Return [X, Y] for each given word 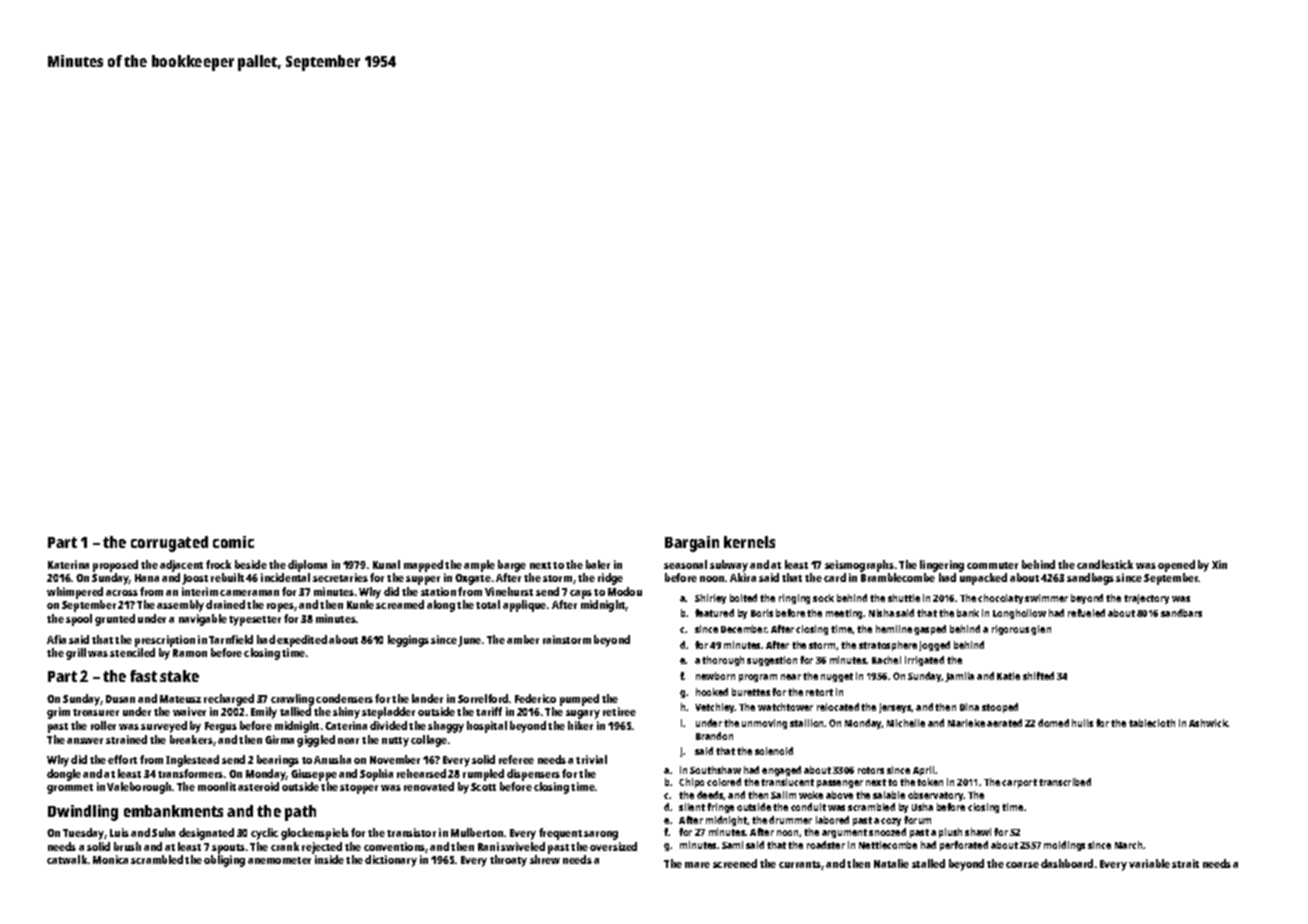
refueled [1086, 613]
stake [179, 676]
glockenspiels [315, 834]
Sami [732, 845]
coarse [1022, 865]
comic [233, 542]
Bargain [692, 544]
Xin [1219, 564]
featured [714, 613]
